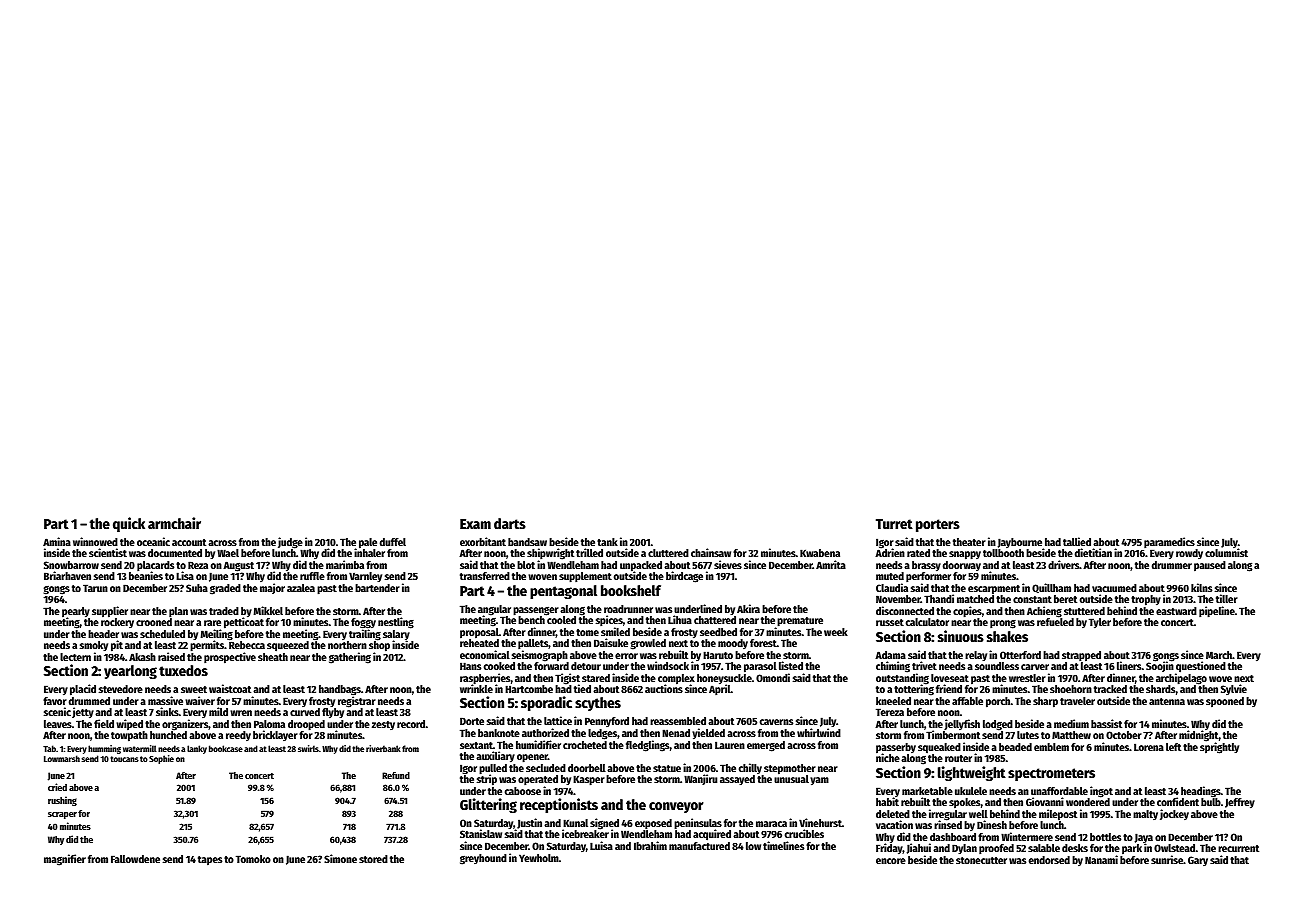 Image resolution: width=1308 pixels, height=924 pixels. I want to click on porters, so click(938, 525).
